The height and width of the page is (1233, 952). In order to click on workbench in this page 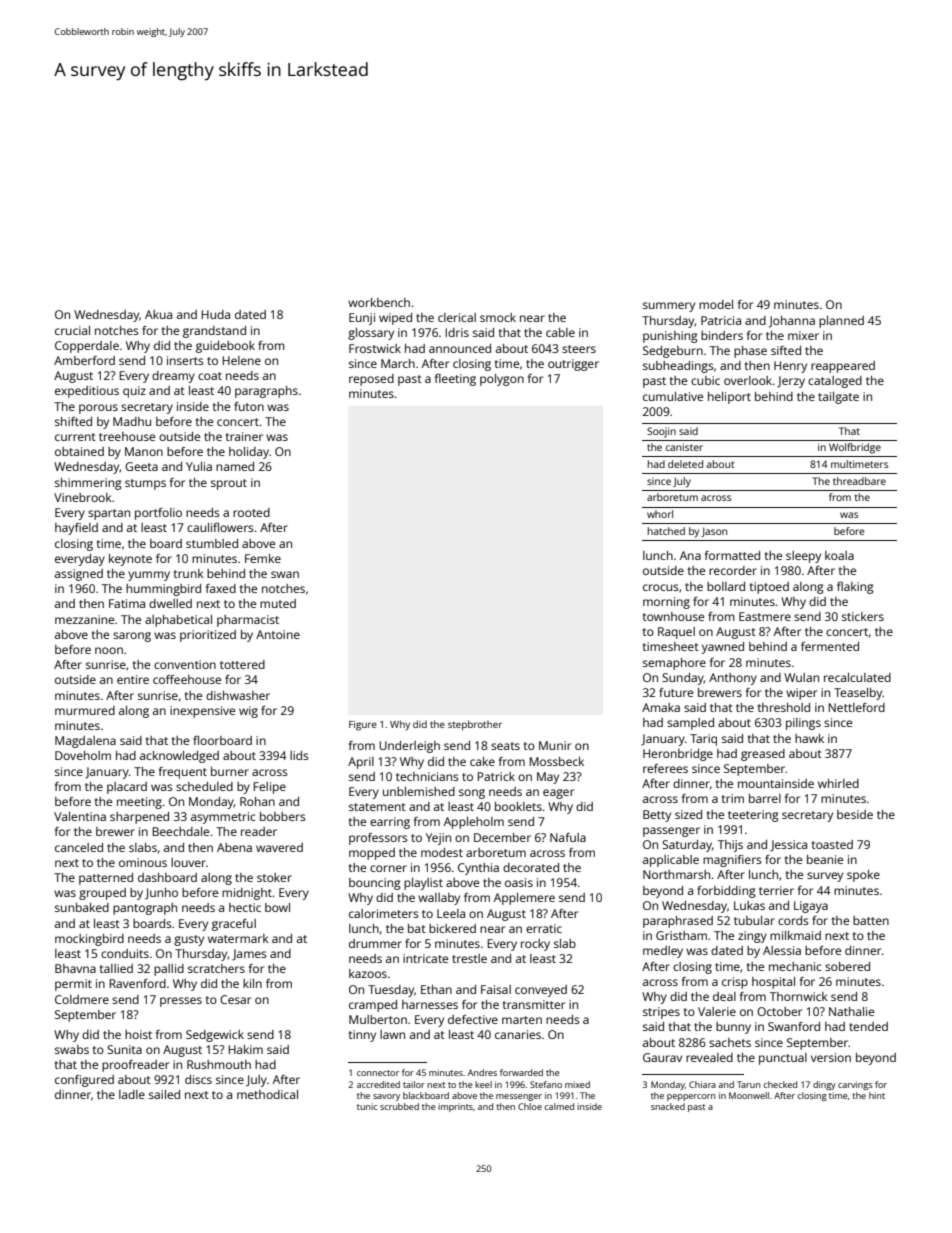, I will do `click(379, 302)`.
